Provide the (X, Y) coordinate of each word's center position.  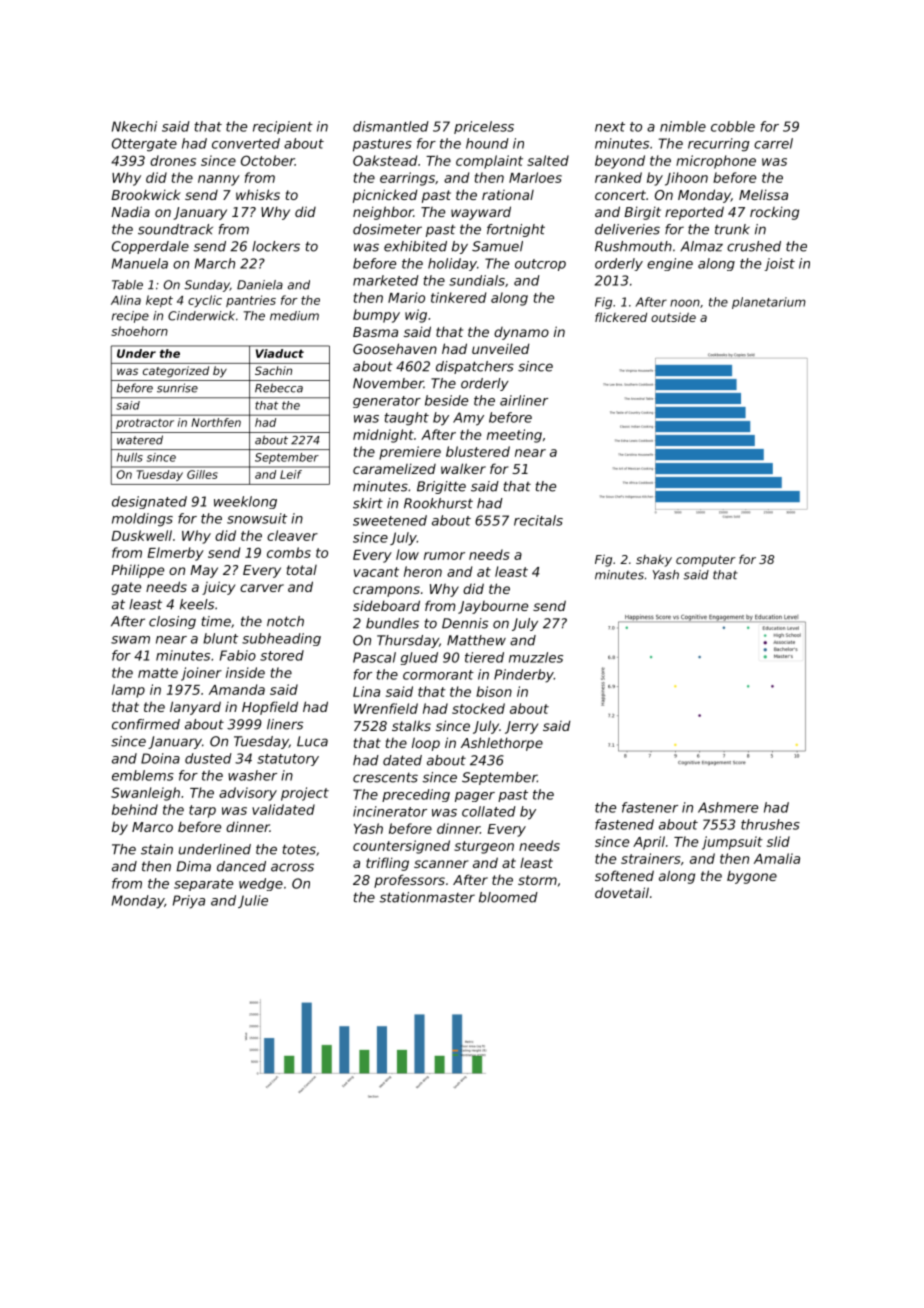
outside (673, 317)
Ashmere (728, 807)
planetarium (769, 303)
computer (706, 561)
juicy (218, 588)
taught (406, 419)
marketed (386, 280)
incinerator (390, 811)
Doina (160, 758)
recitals (538, 520)
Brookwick (146, 194)
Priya (189, 902)
